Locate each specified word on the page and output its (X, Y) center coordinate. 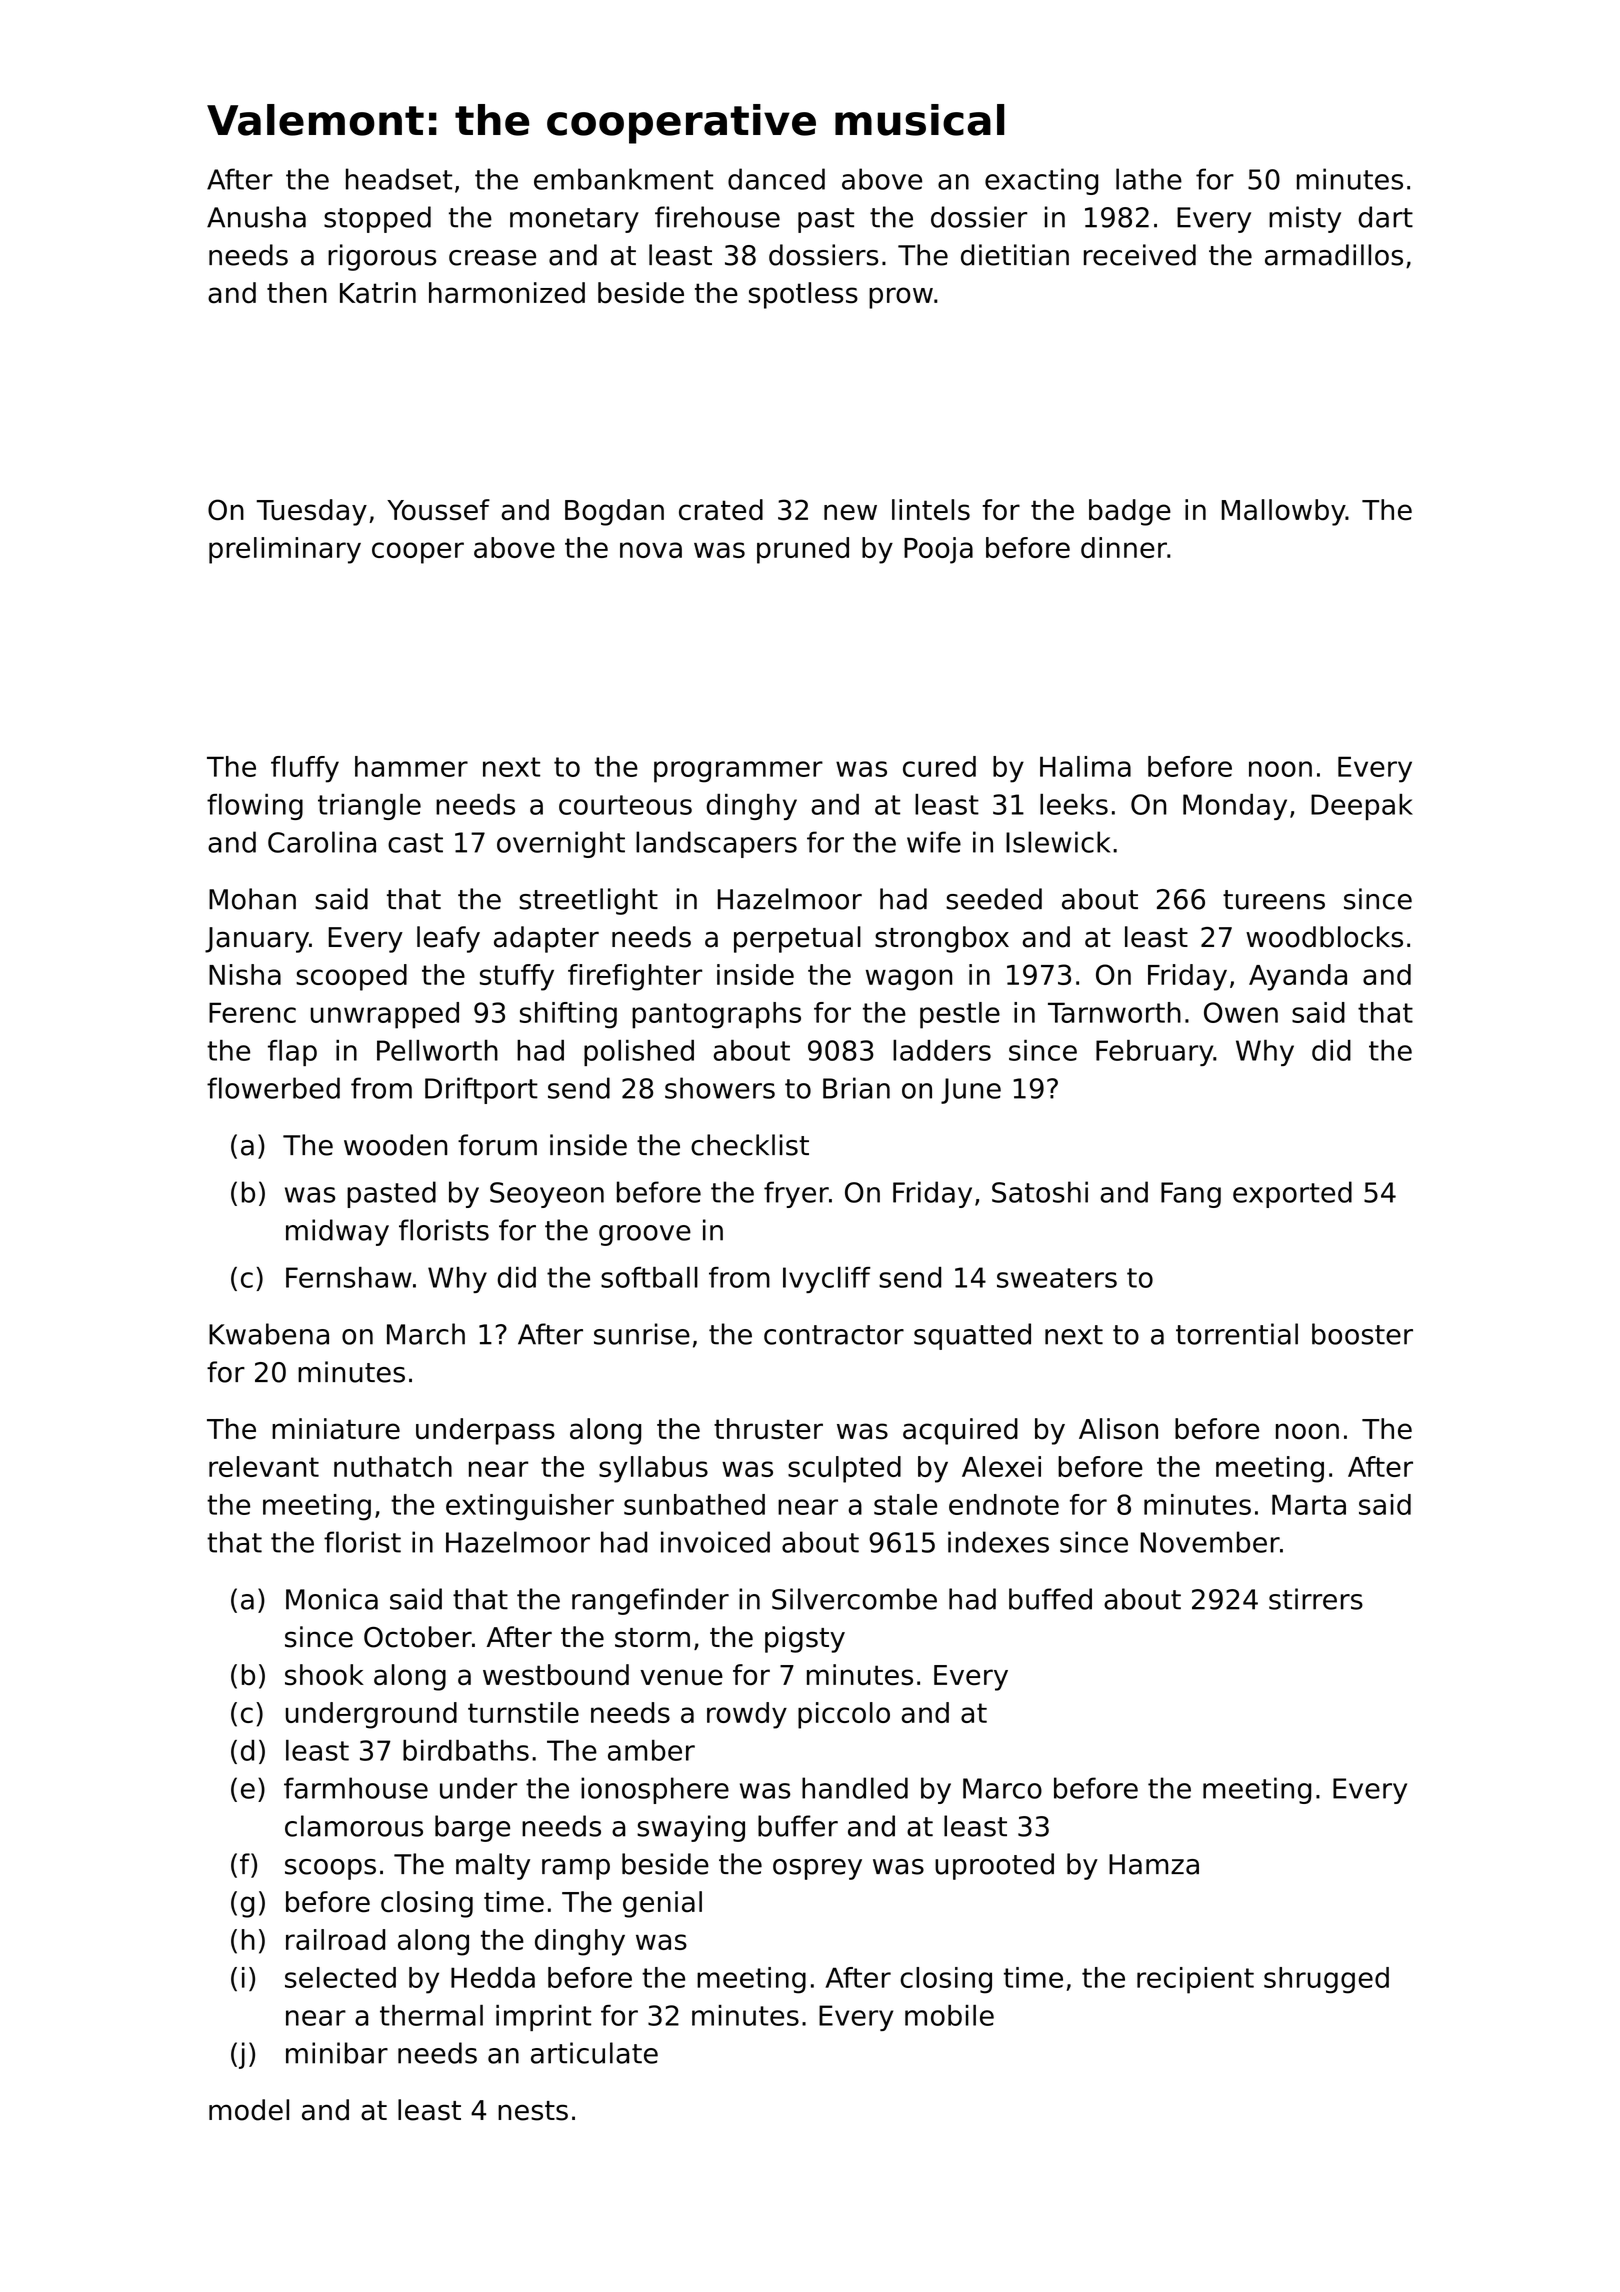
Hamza (1154, 1864)
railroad (335, 1939)
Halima (1085, 766)
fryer (796, 1194)
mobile (949, 2015)
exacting (1041, 181)
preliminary (285, 550)
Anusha (256, 217)
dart (1385, 217)
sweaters (1057, 1278)
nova (651, 550)
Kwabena (269, 1334)
